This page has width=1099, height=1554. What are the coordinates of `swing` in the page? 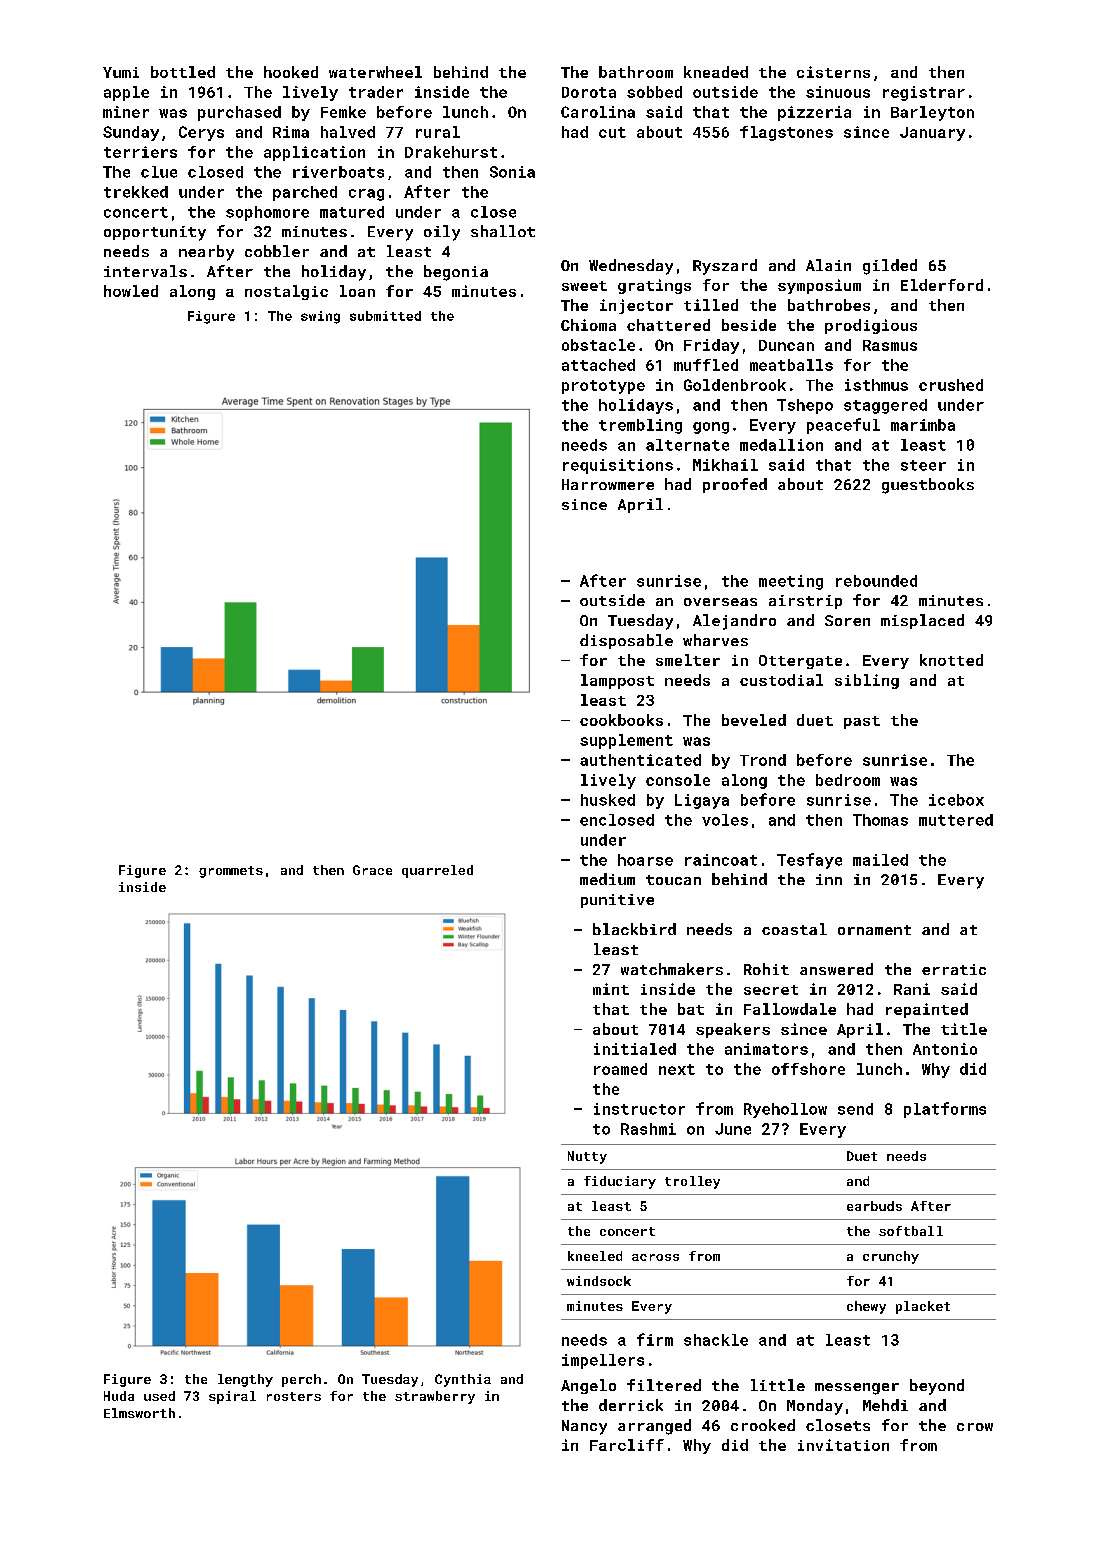 It's located at (320, 317).
